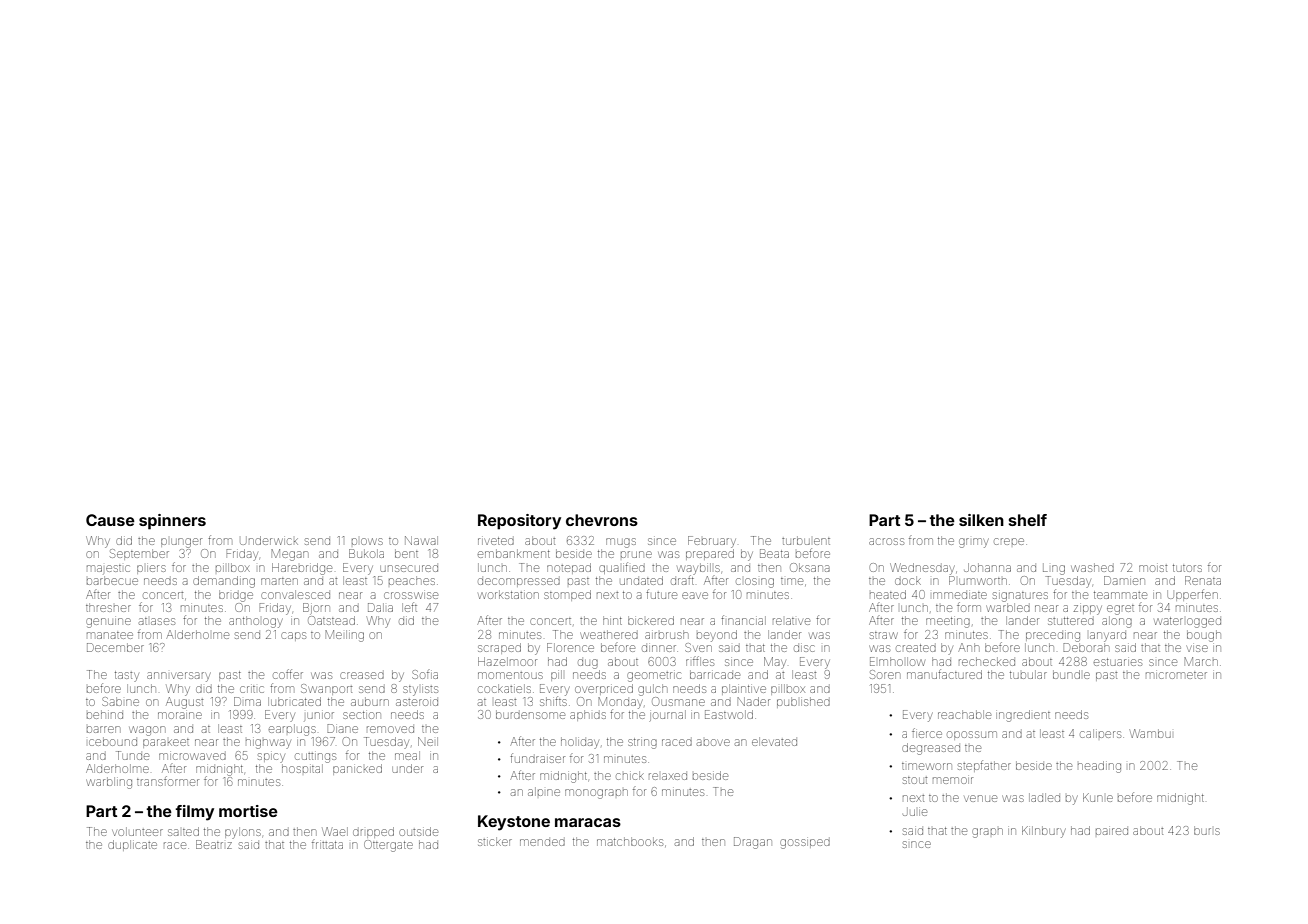 The image size is (1308, 924). Describe the element at coordinates (1098, 797) in the screenshot. I see `Kunle` at that location.
